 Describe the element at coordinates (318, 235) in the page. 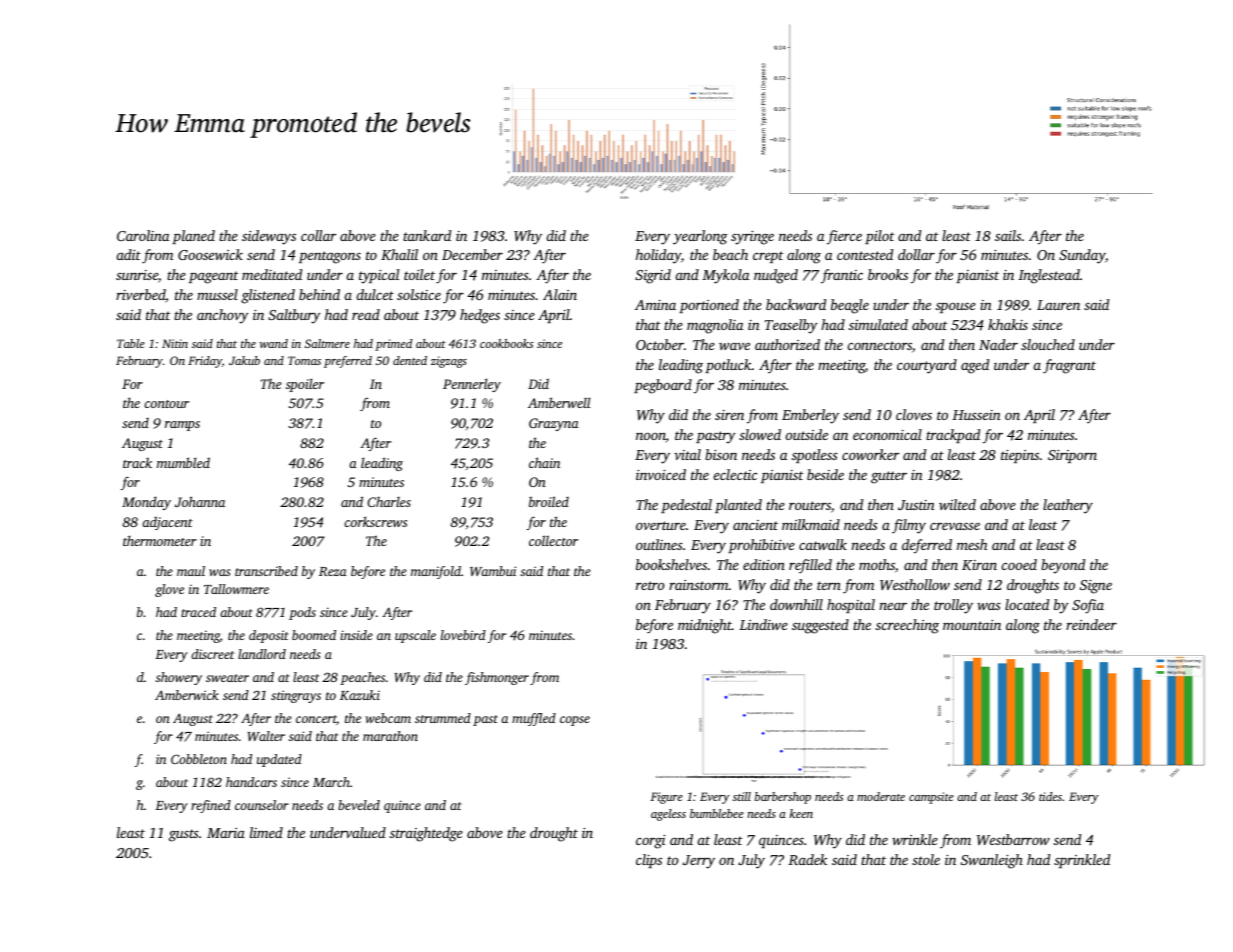

I see `collar` at that location.
